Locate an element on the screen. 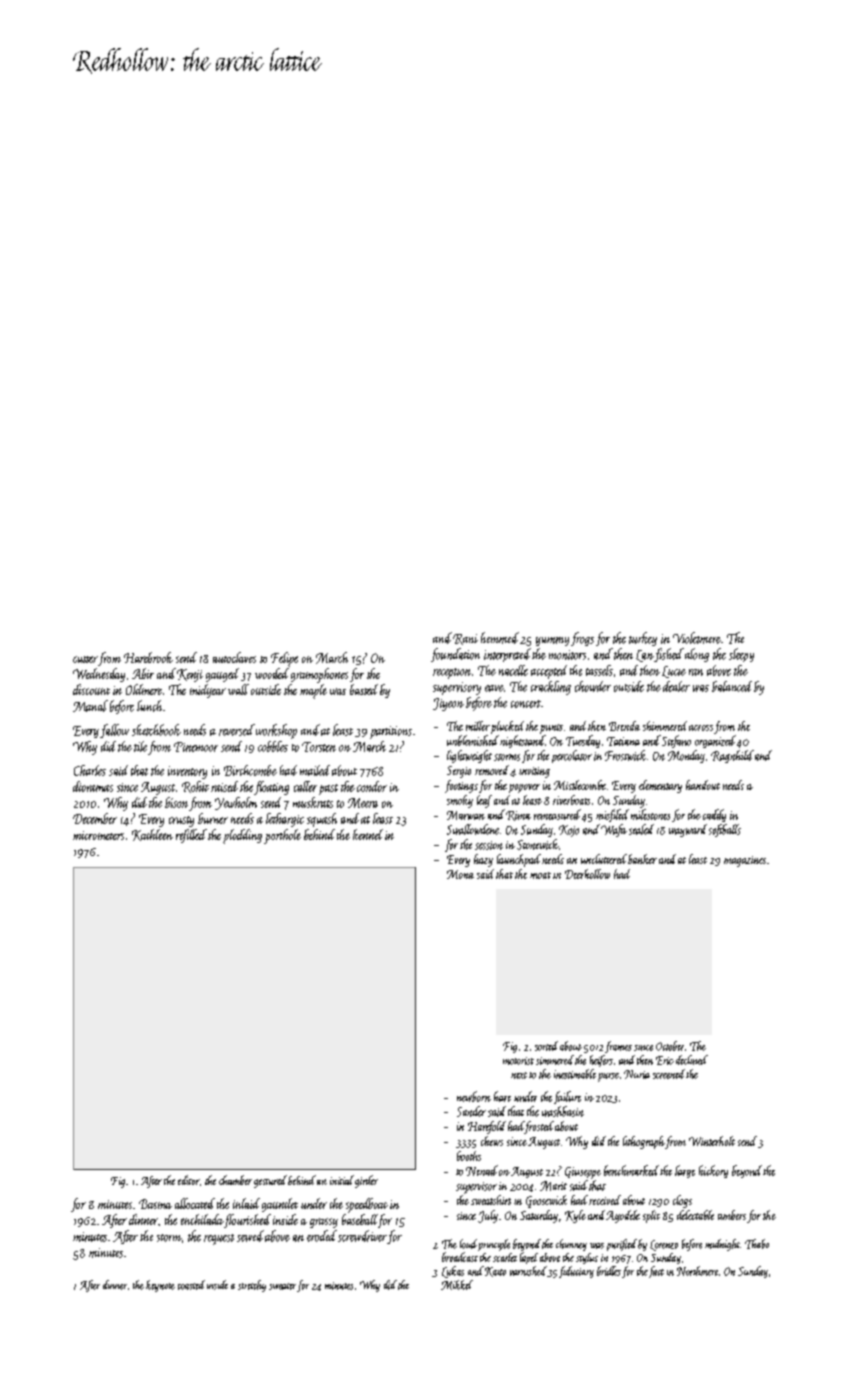  micrometers is located at coordinates (98, 835).
